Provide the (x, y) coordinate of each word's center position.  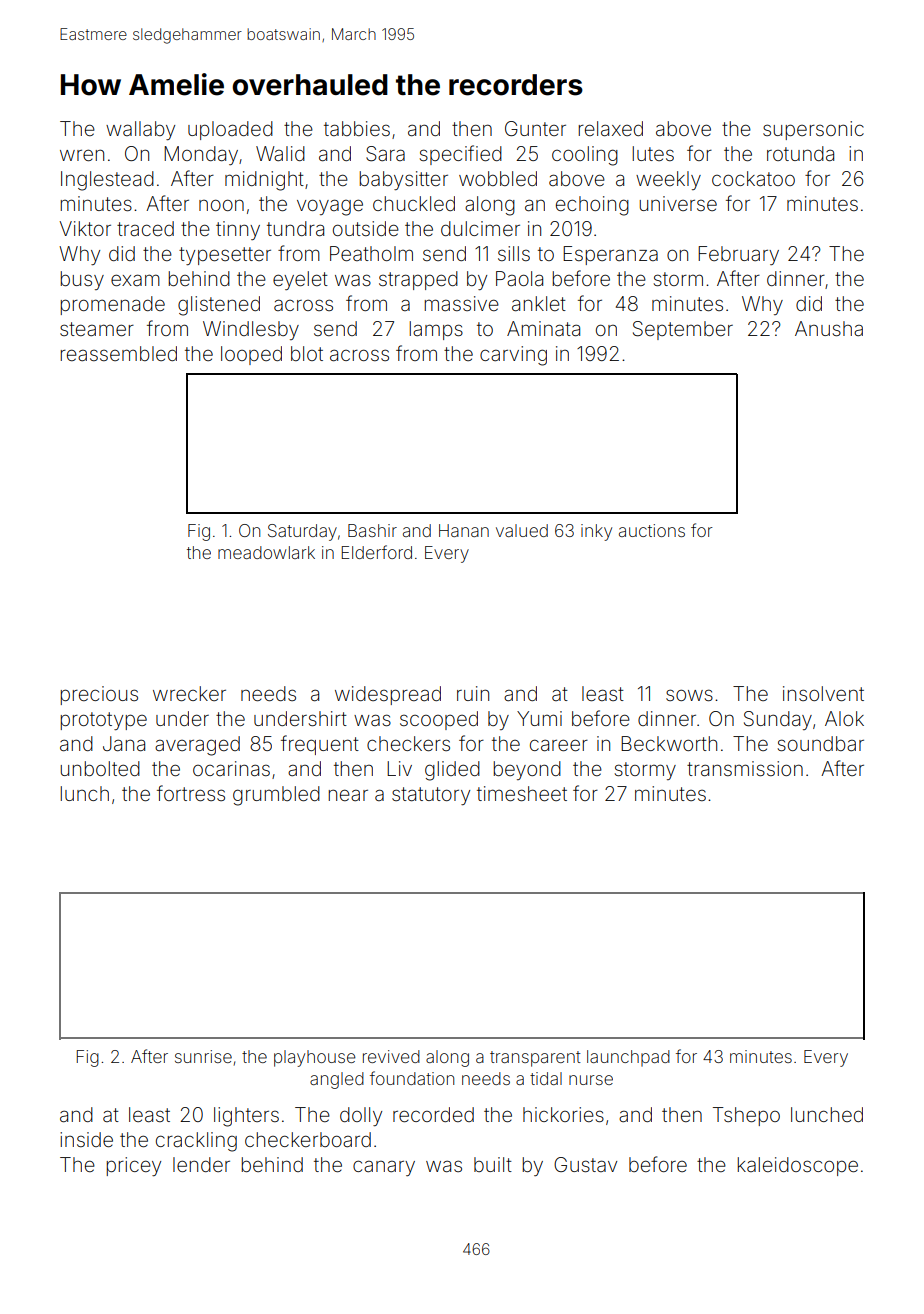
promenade (113, 305)
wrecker (189, 693)
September (683, 330)
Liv (399, 768)
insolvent (823, 693)
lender (201, 1164)
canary (384, 1168)
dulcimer (480, 228)
